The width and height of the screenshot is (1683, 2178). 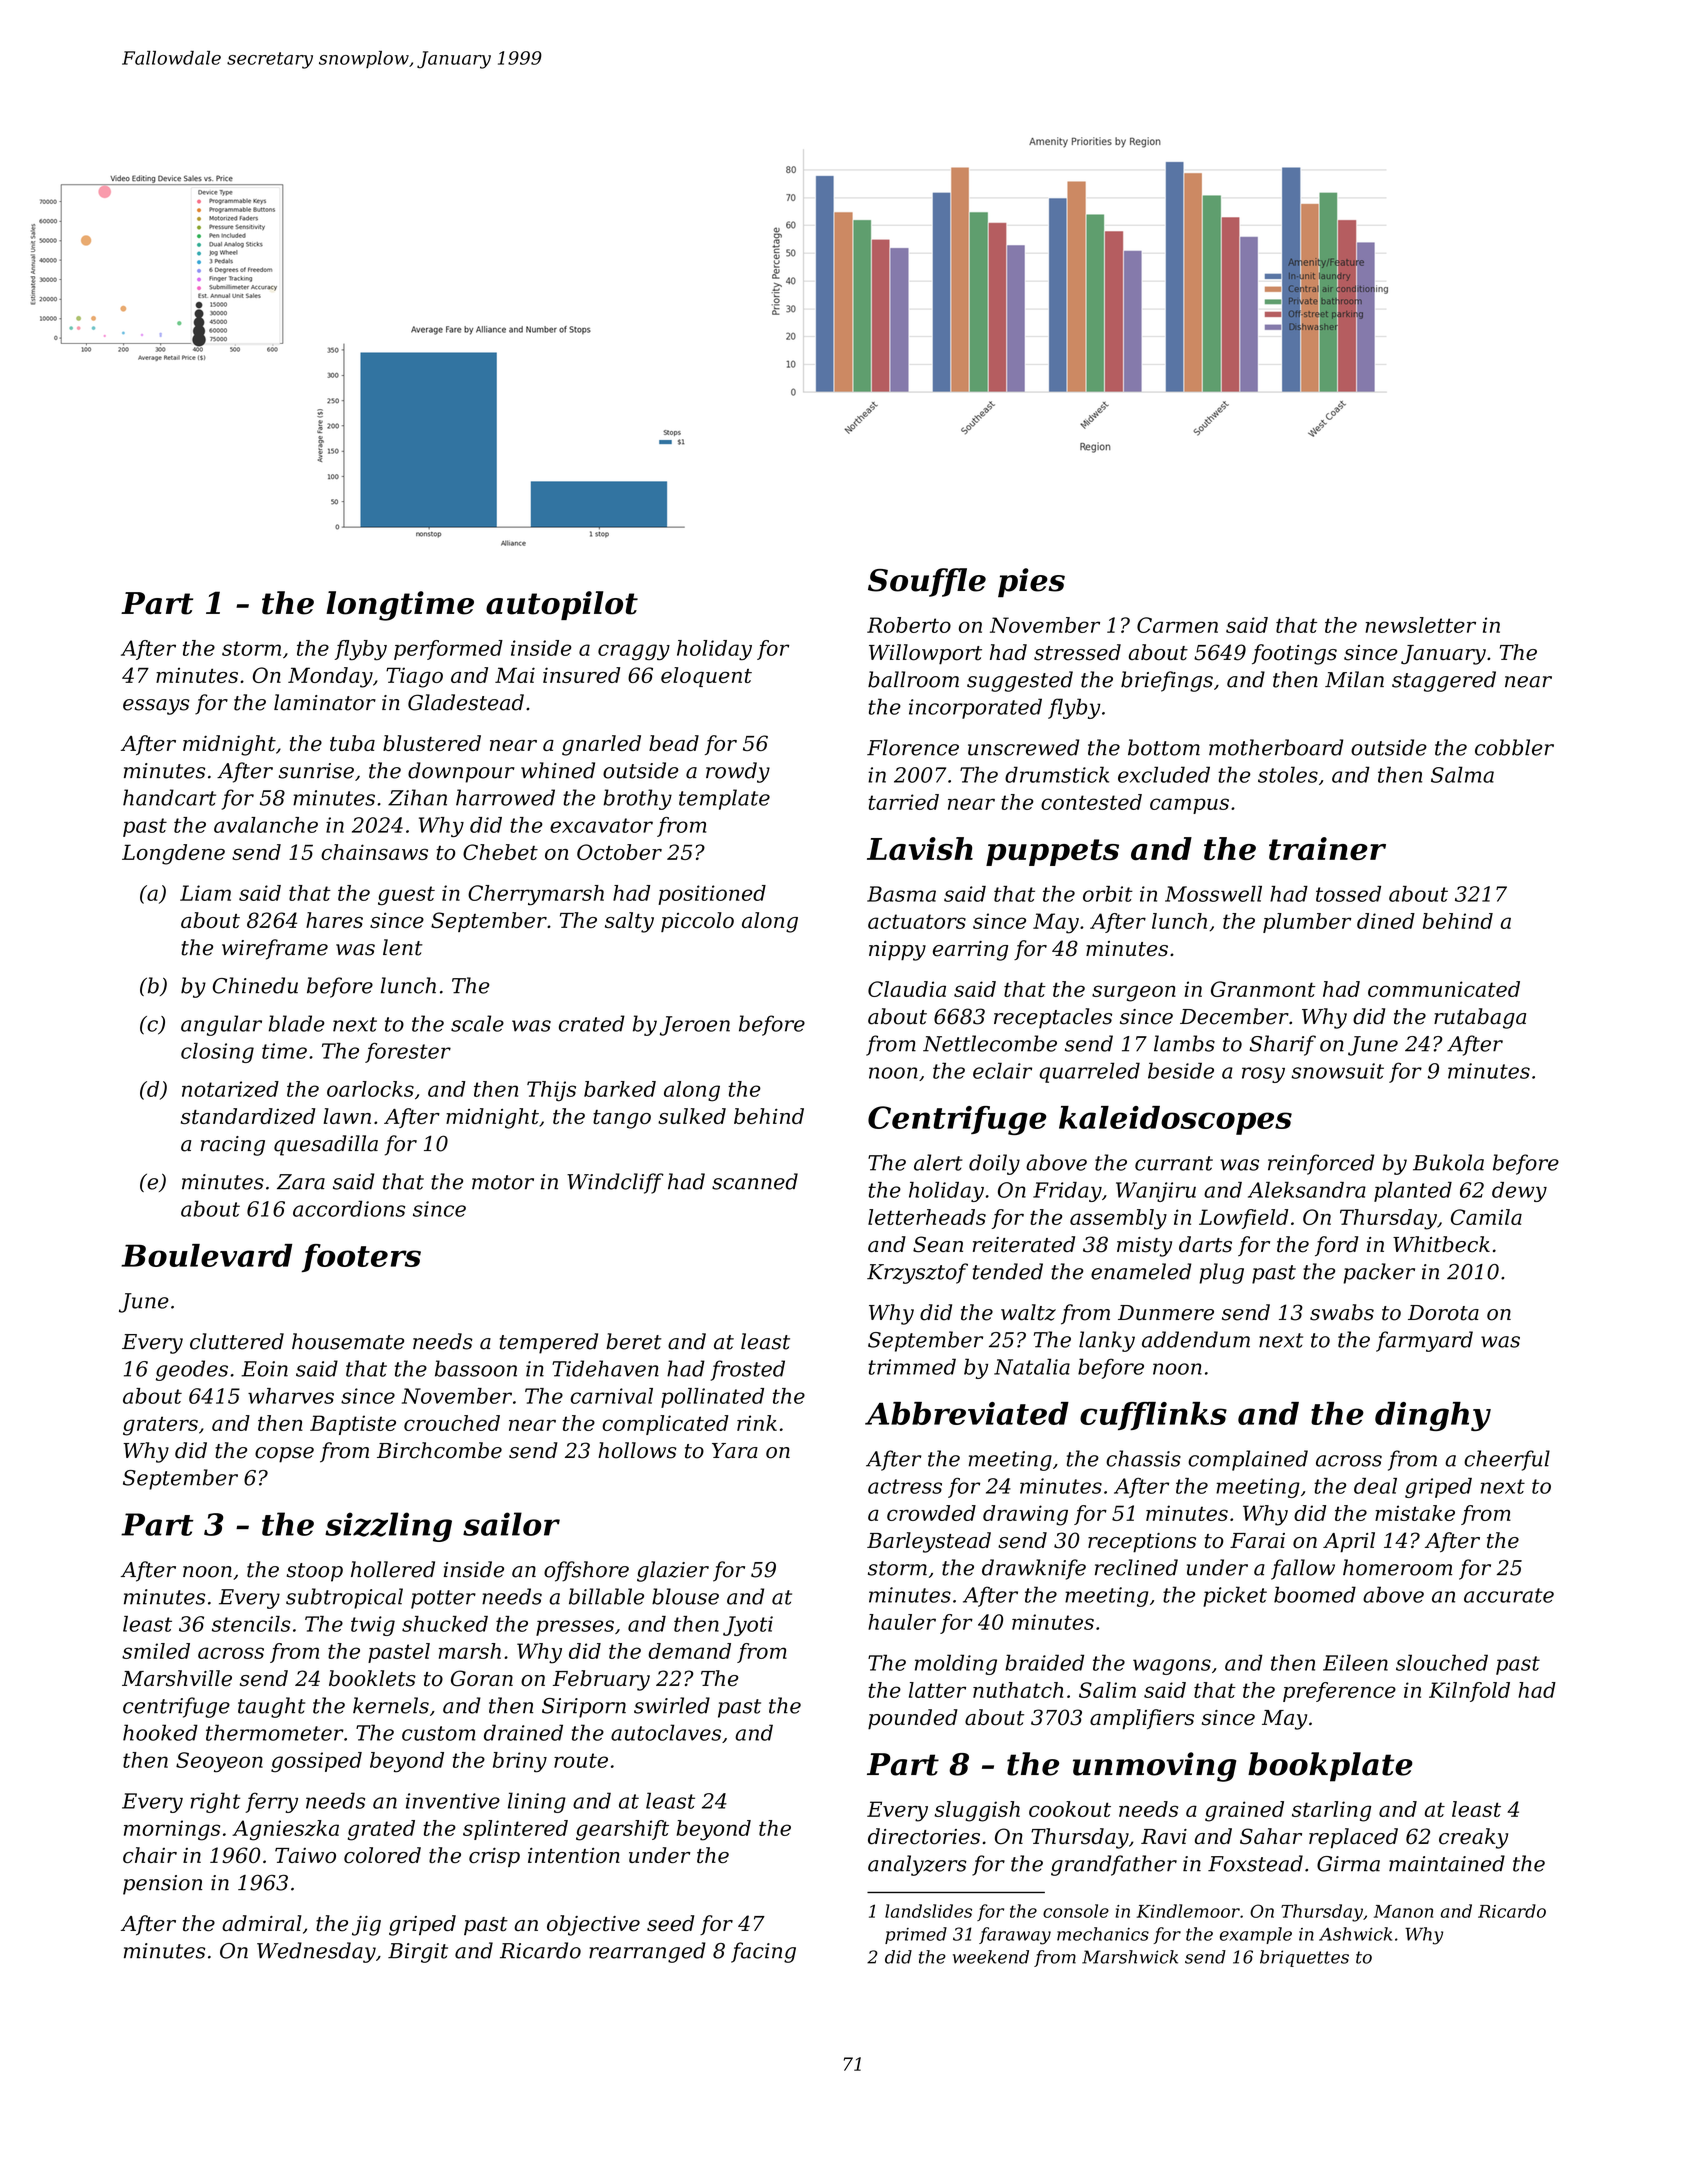 I want to click on jig, so click(x=366, y=1926).
